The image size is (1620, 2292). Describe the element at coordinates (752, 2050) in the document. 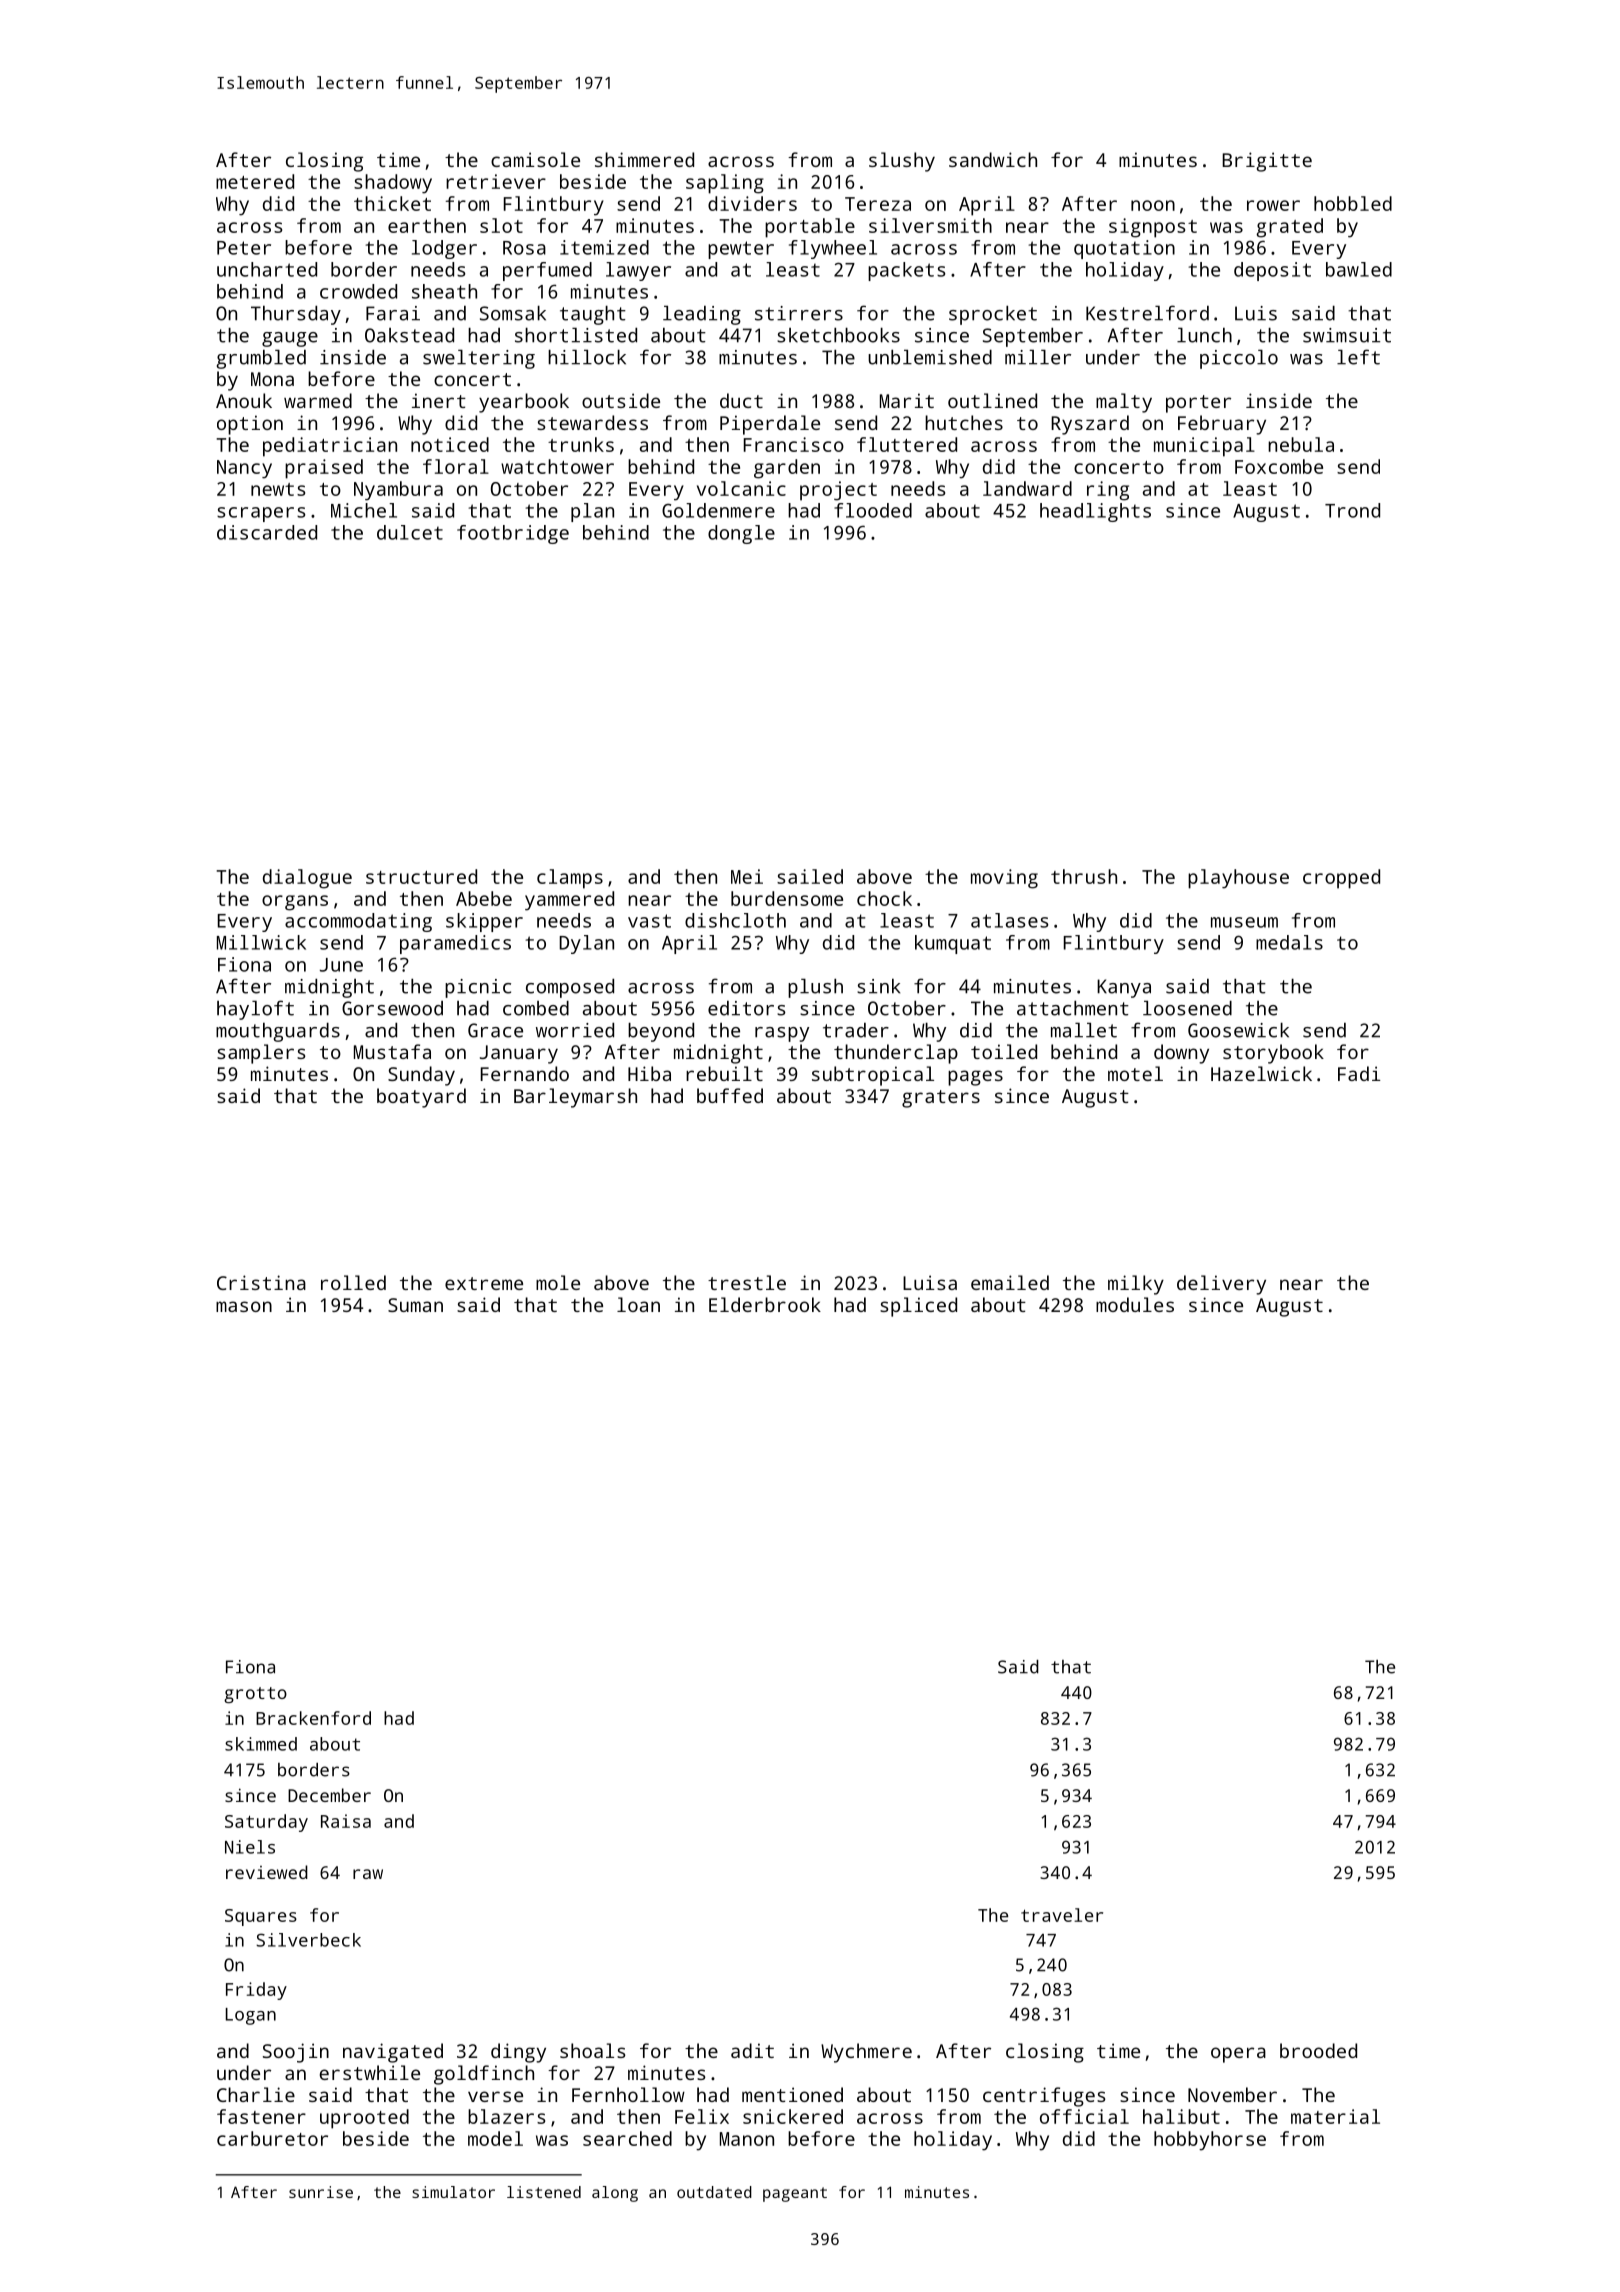

I see `adit` at that location.
